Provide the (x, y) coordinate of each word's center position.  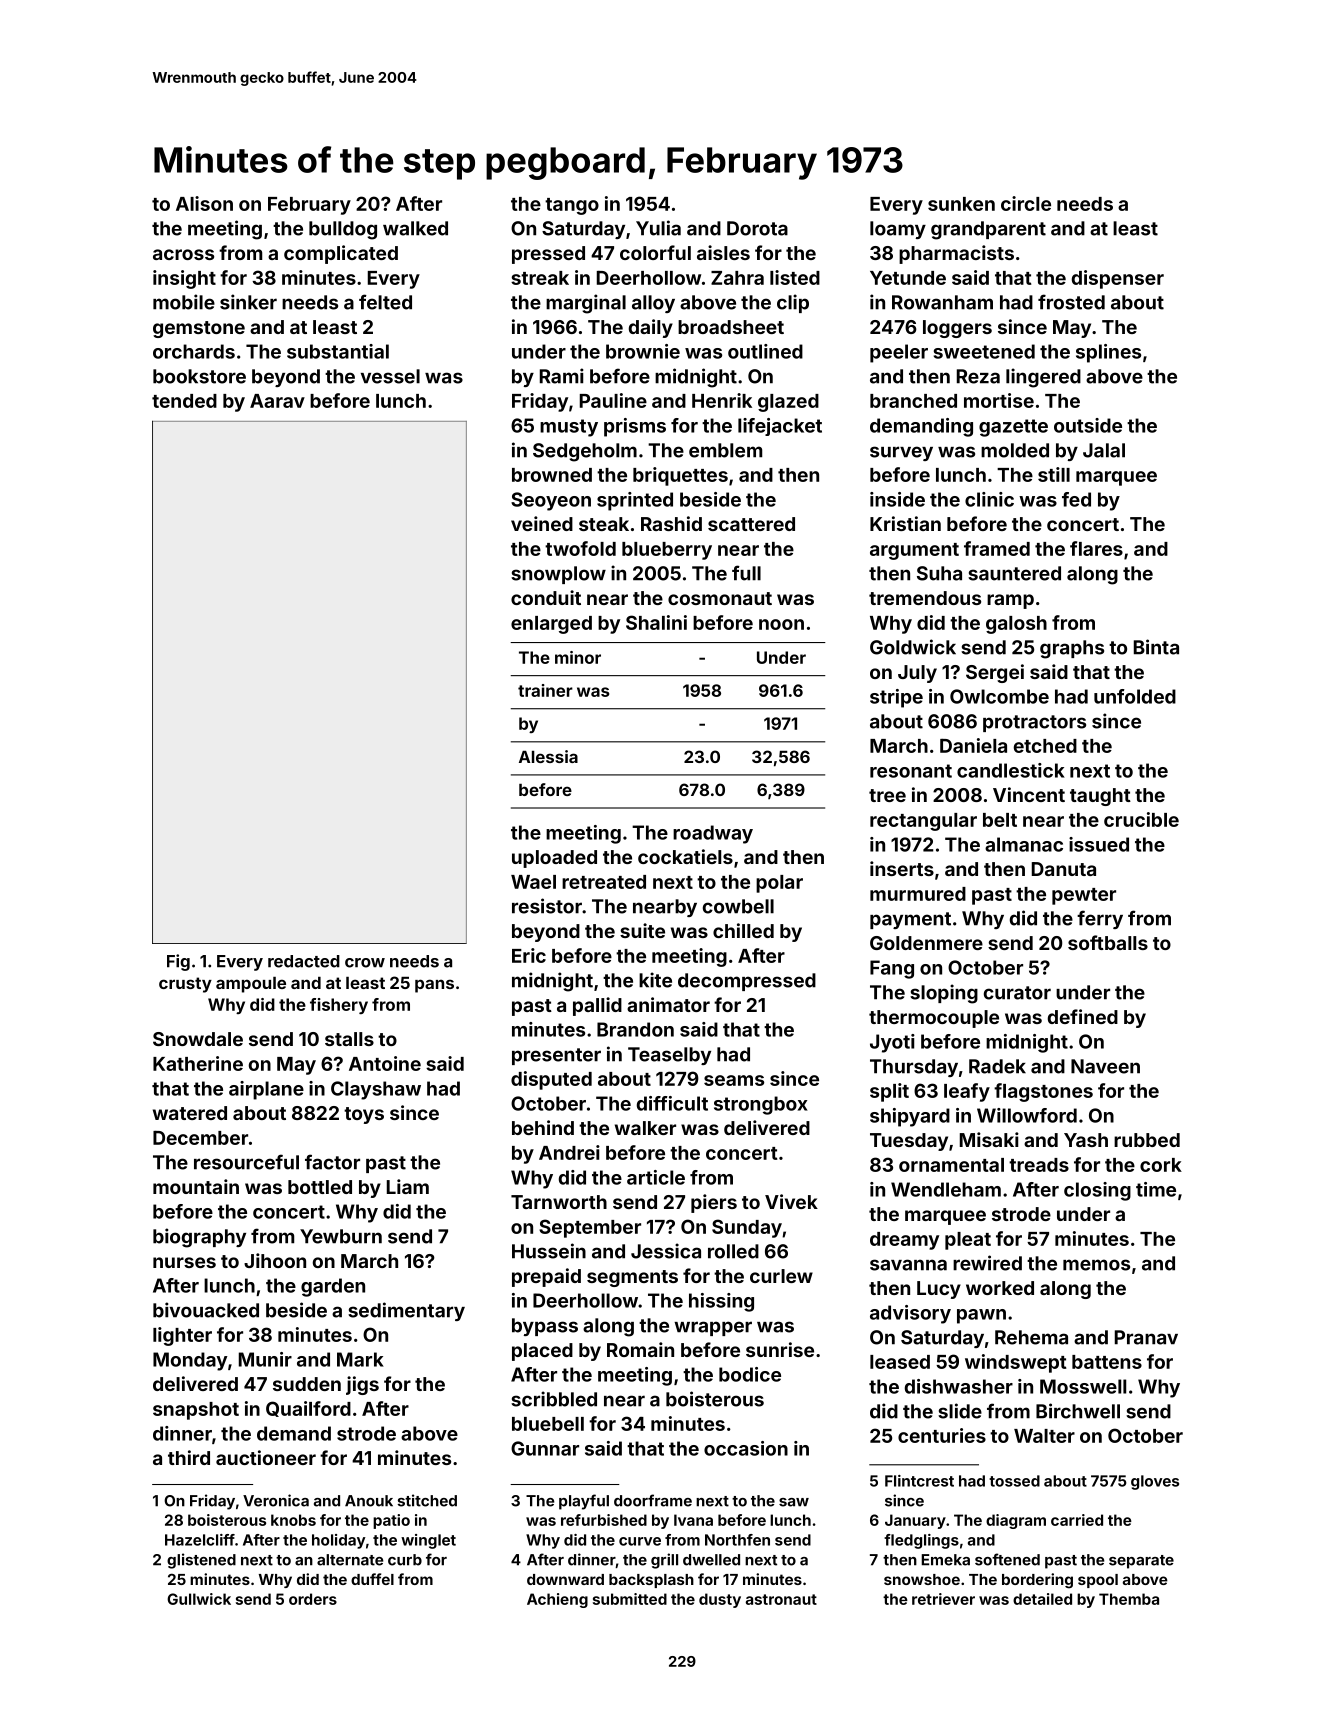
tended (184, 401)
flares (1096, 548)
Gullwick (199, 1599)
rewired (987, 1263)
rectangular (923, 822)
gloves (1155, 1482)
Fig (178, 962)
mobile (184, 302)
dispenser (1118, 279)
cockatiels (685, 856)
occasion (746, 1448)
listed (795, 277)
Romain (640, 1349)
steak (604, 524)
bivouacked (206, 1310)
